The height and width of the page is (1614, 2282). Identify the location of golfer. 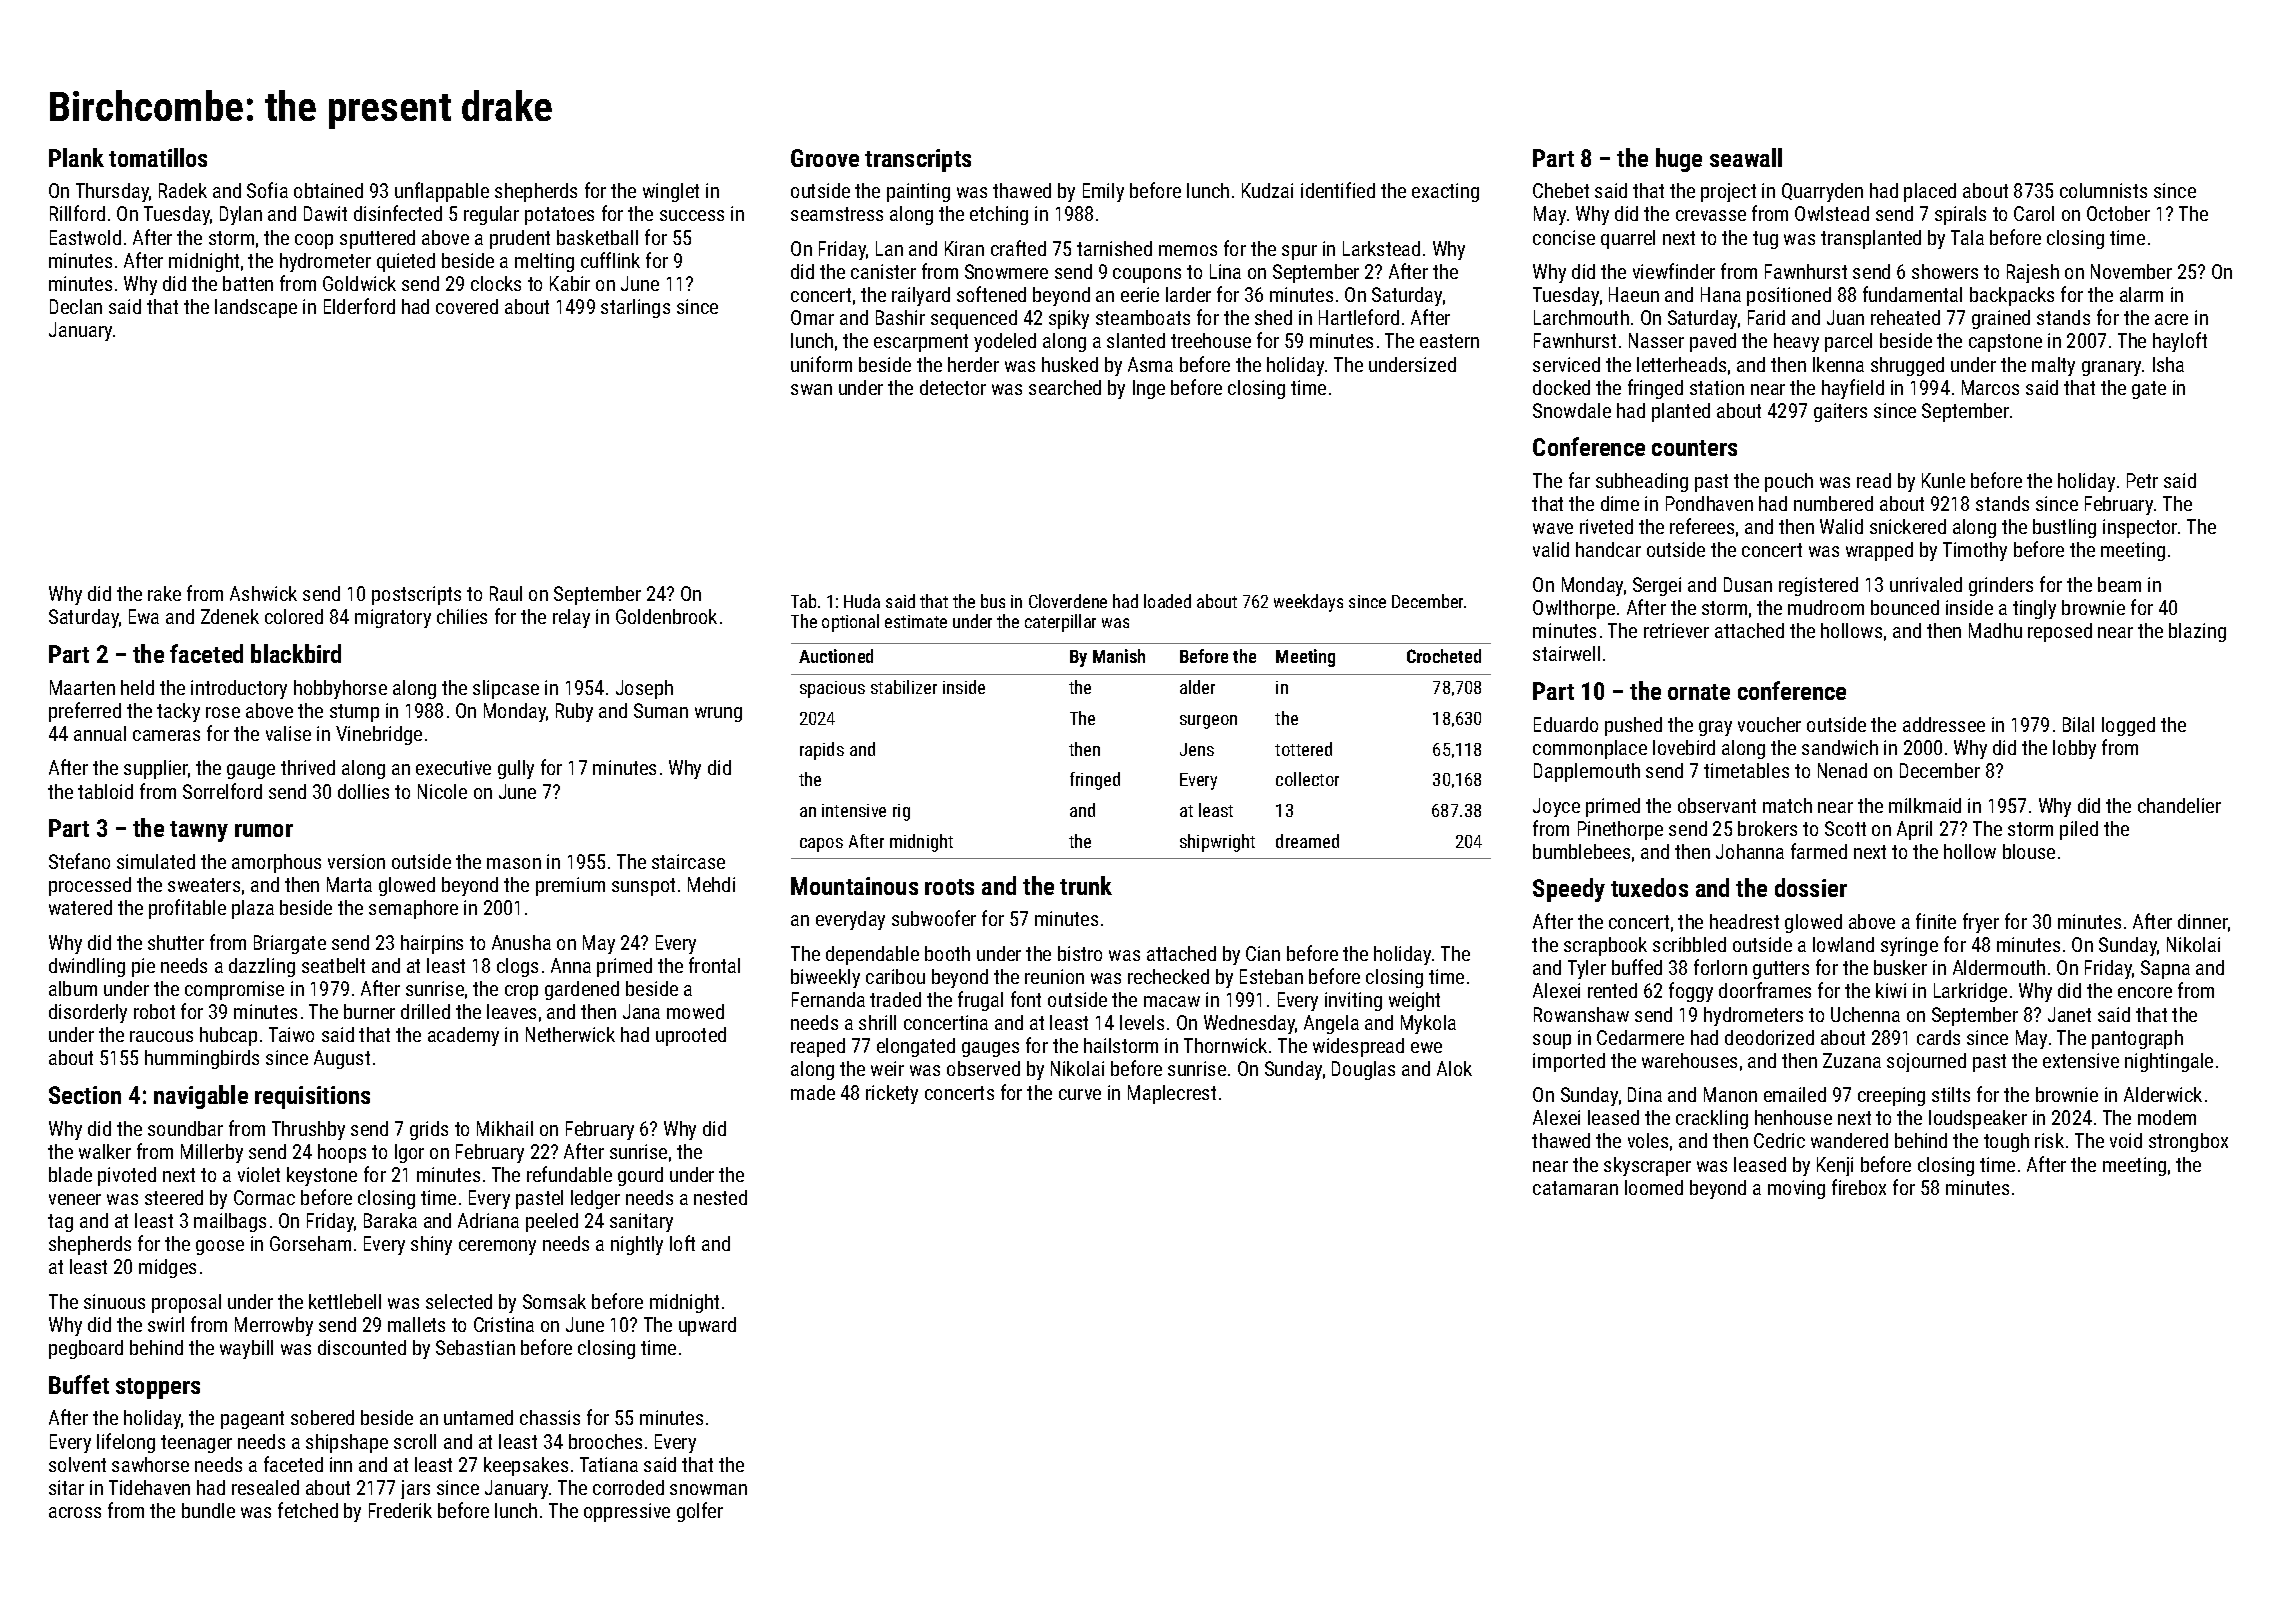
(700, 1512).
